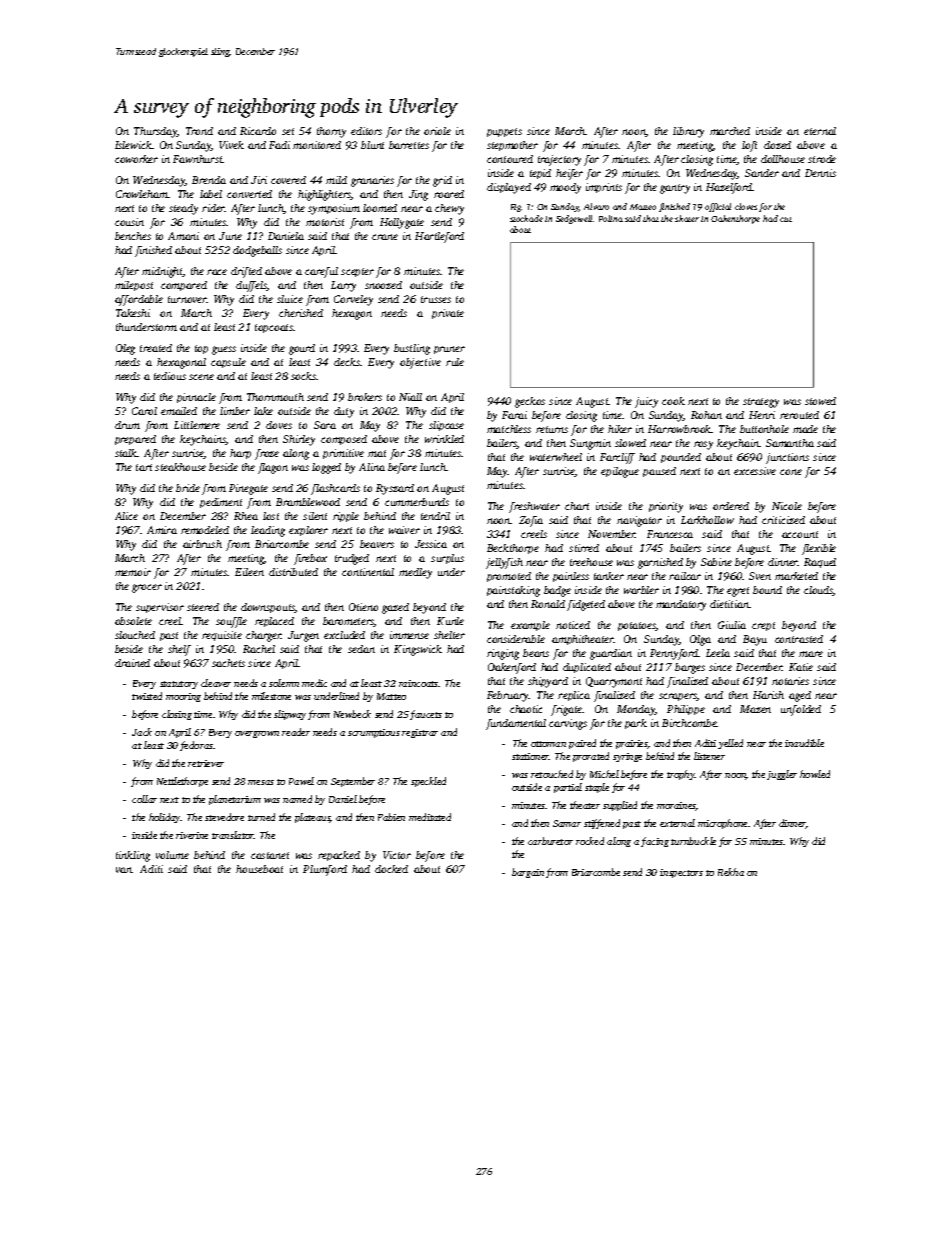  I want to click on houseboat, so click(259, 869).
